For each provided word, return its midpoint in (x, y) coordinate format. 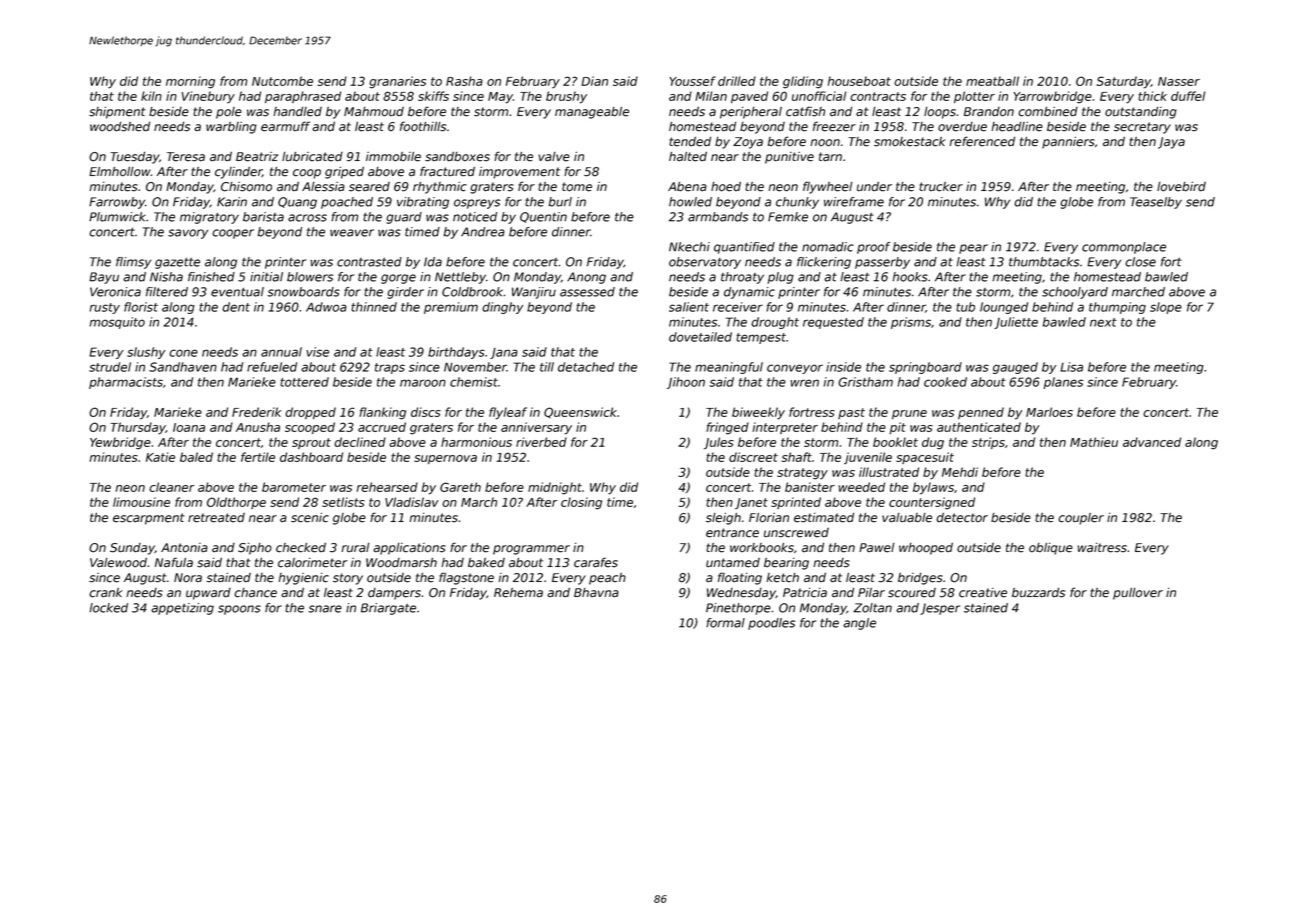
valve (554, 157)
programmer (531, 550)
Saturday (1123, 82)
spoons (239, 610)
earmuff (285, 126)
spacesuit (925, 458)
